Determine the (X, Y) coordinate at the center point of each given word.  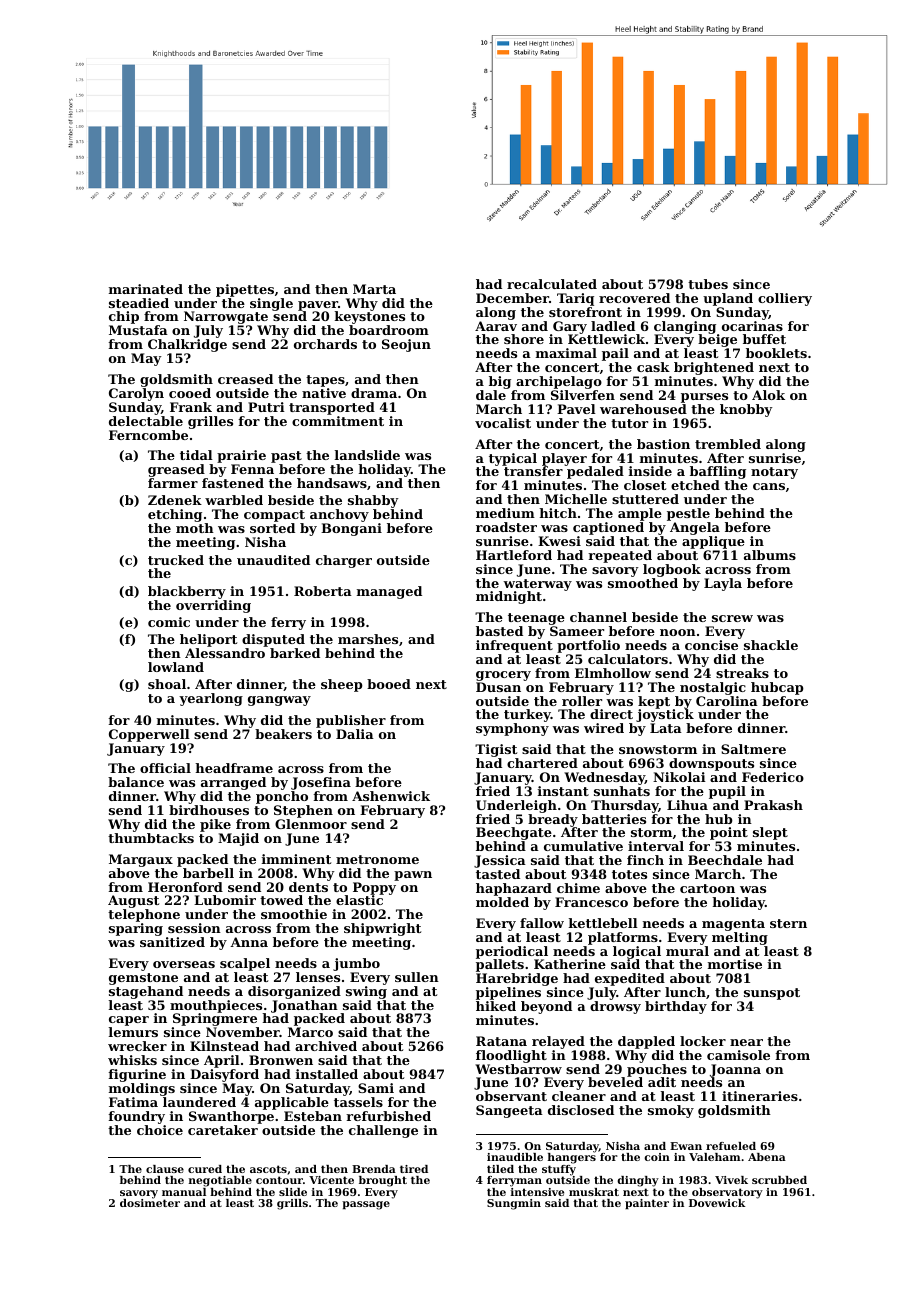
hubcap (777, 688)
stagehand (146, 992)
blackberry (187, 592)
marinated (146, 289)
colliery (785, 299)
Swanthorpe (231, 1117)
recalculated (552, 284)
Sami (376, 1088)
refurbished (388, 1116)
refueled (731, 1146)
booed (389, 684)
